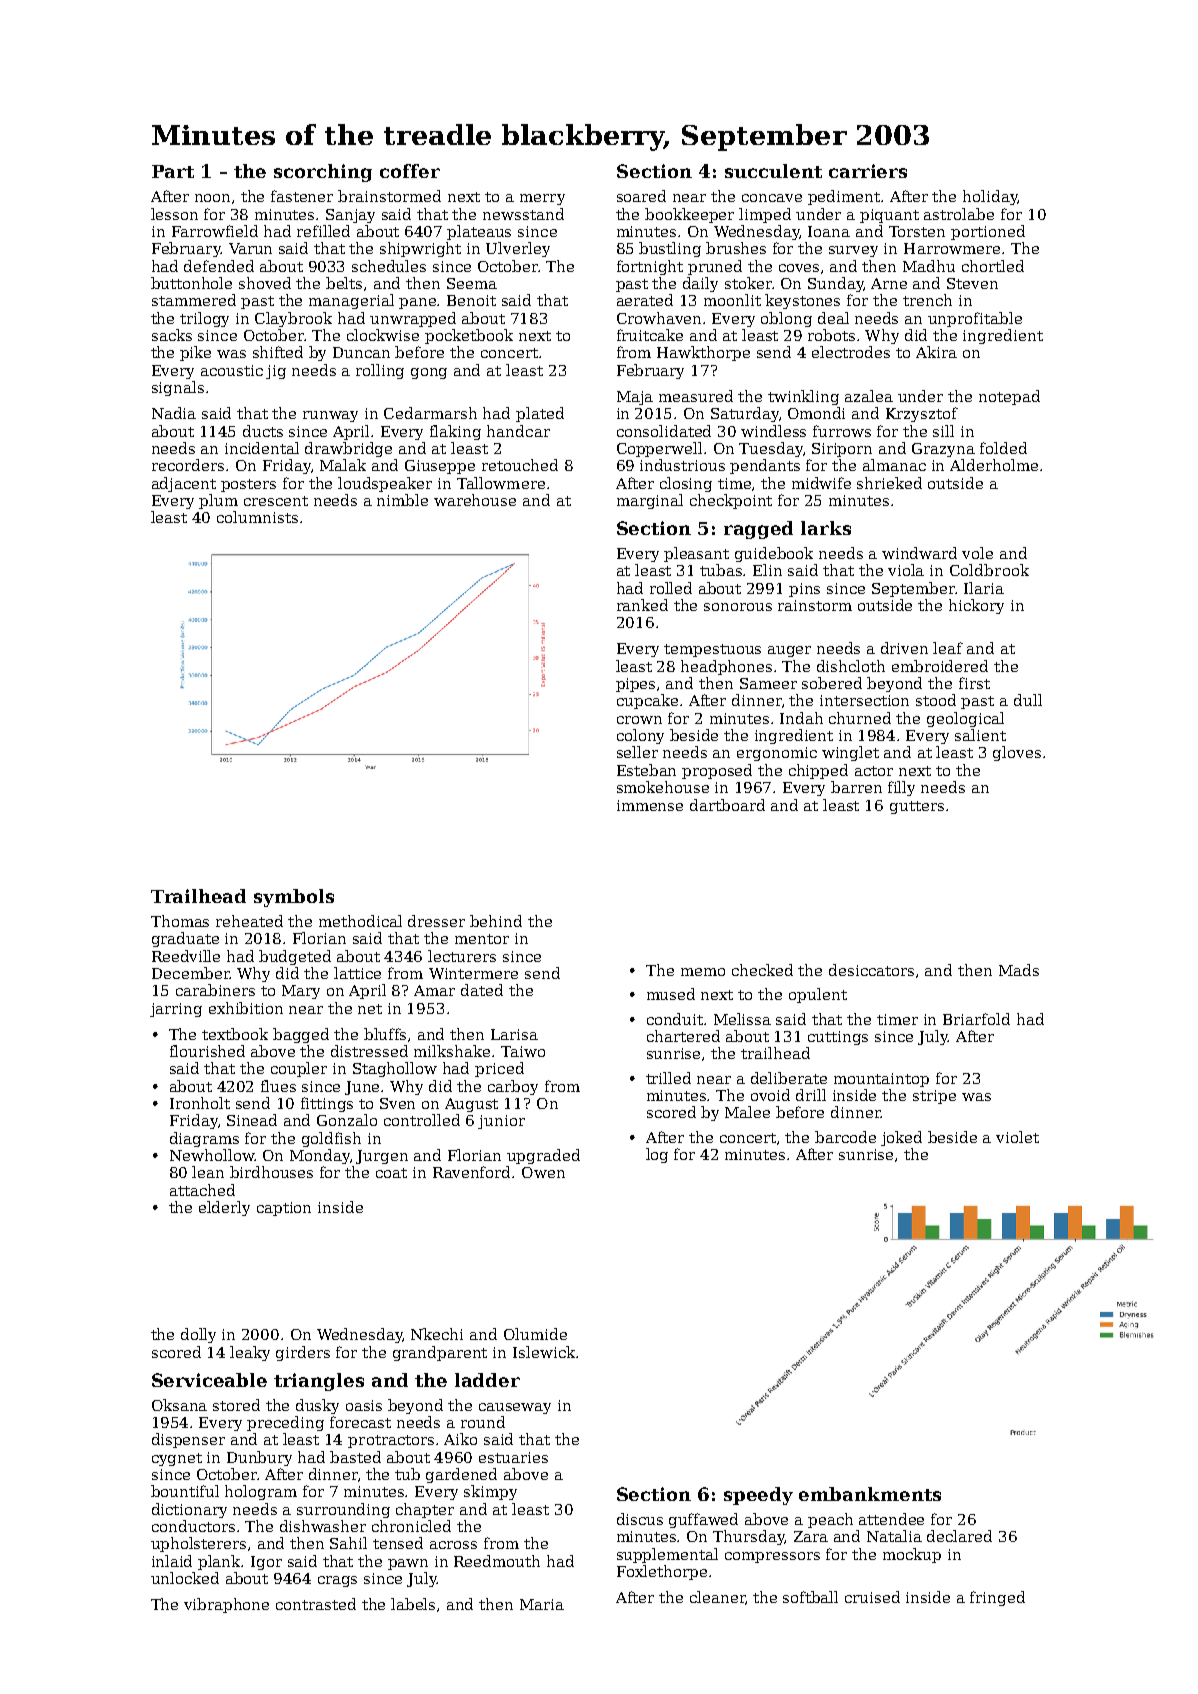  I want to click on portioned, so click(988, 232).
